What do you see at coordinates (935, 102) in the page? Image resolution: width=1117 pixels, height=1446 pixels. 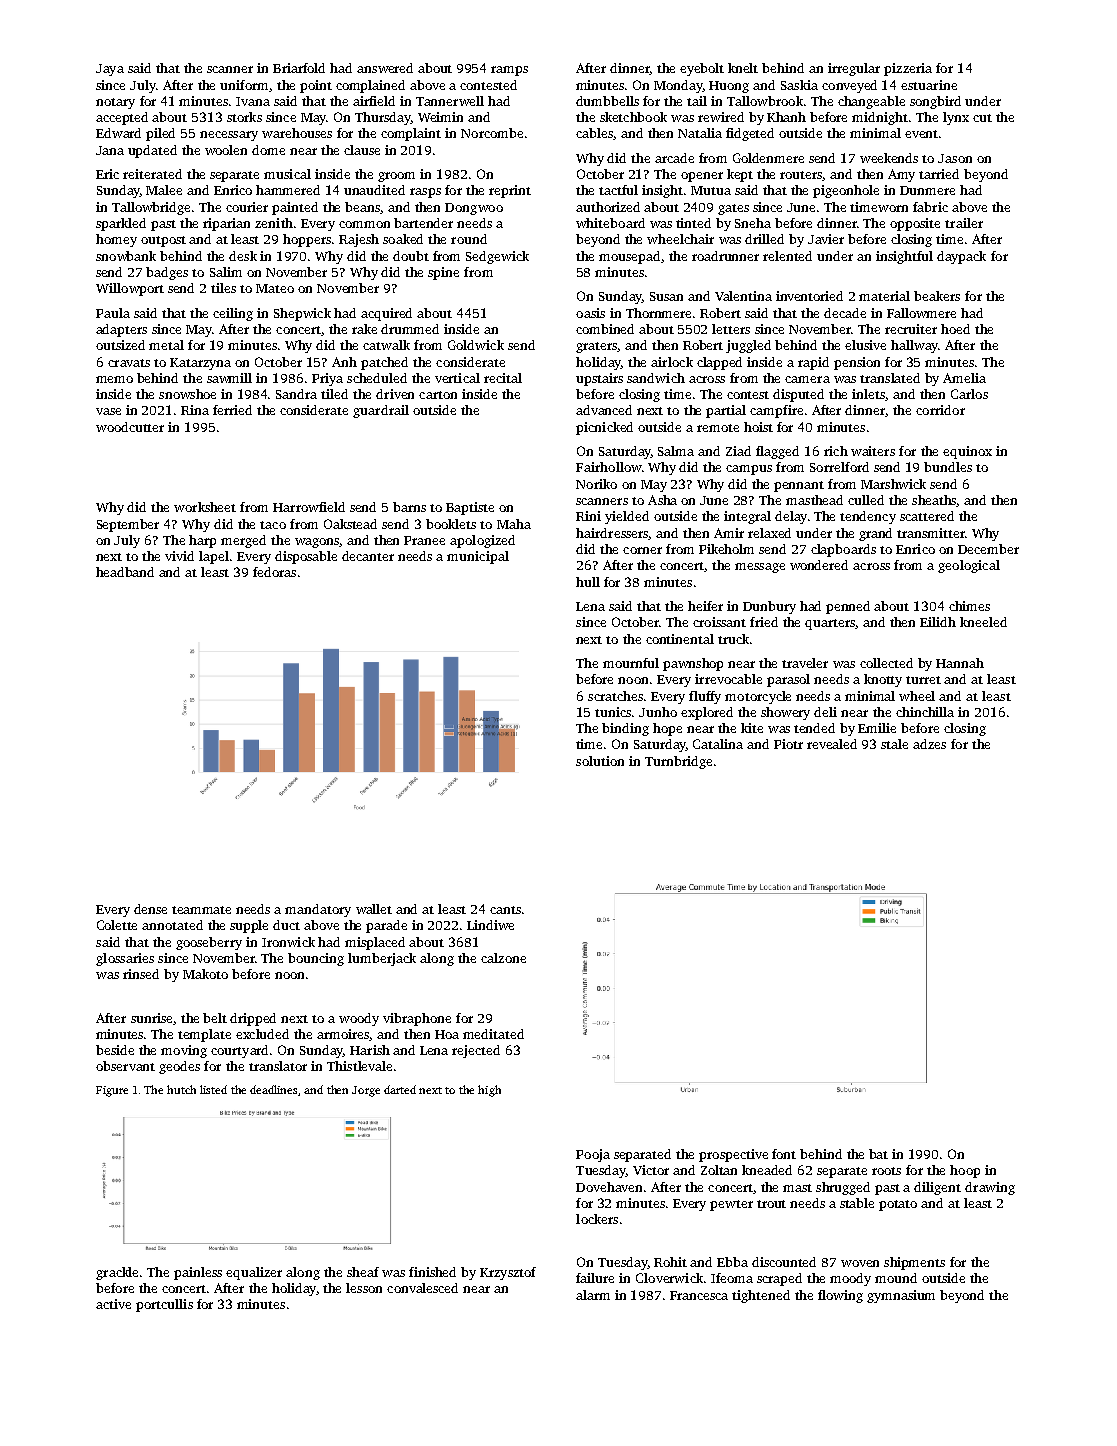 I see `songbird` at bounding box center [935, 102].
